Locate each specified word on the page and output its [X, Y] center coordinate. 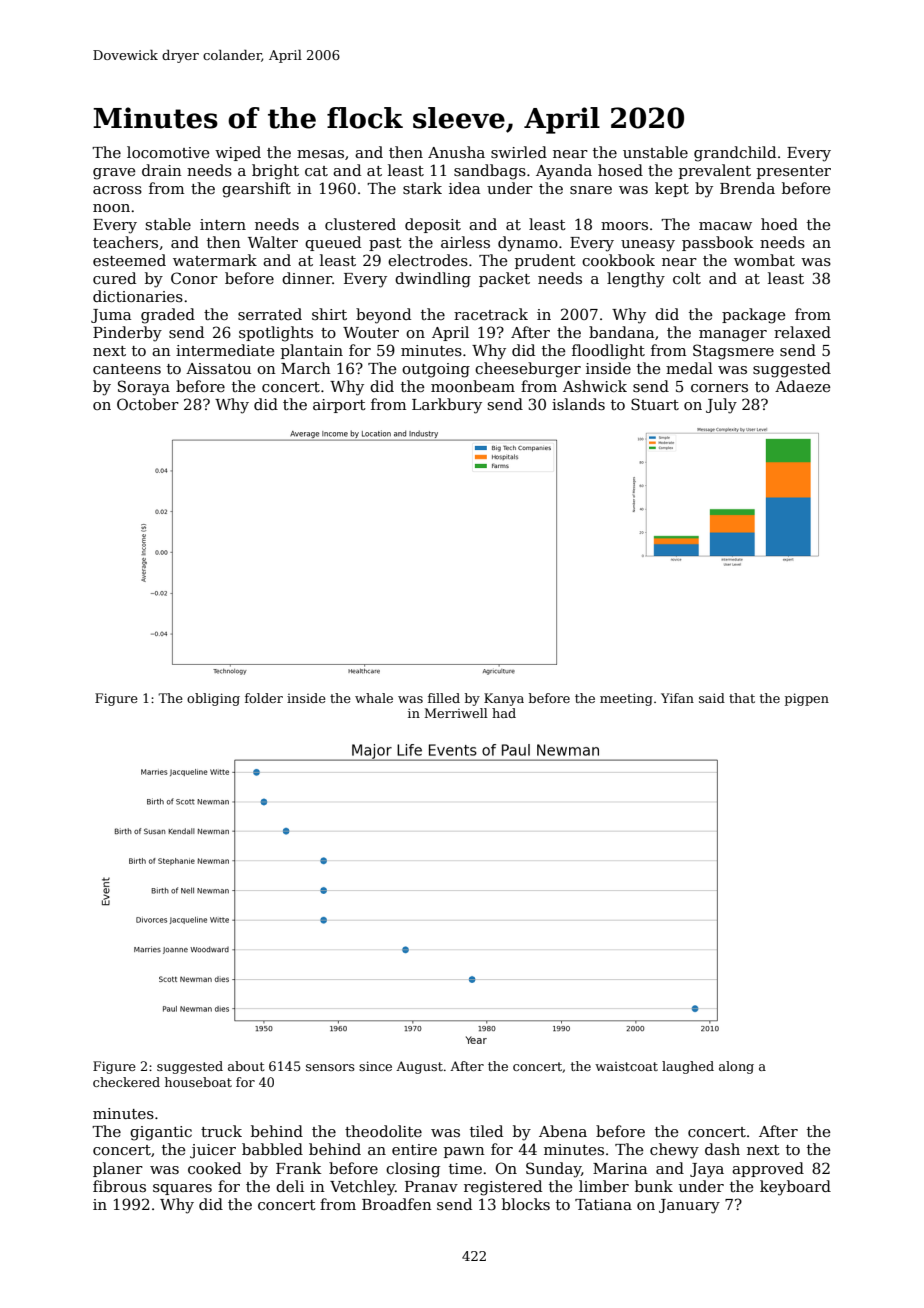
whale [374, 698]
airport [339, 406]
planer [118, 1169]
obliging [213, 699]
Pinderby [127, 334]
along [736, 1067]
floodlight [608, 352]
